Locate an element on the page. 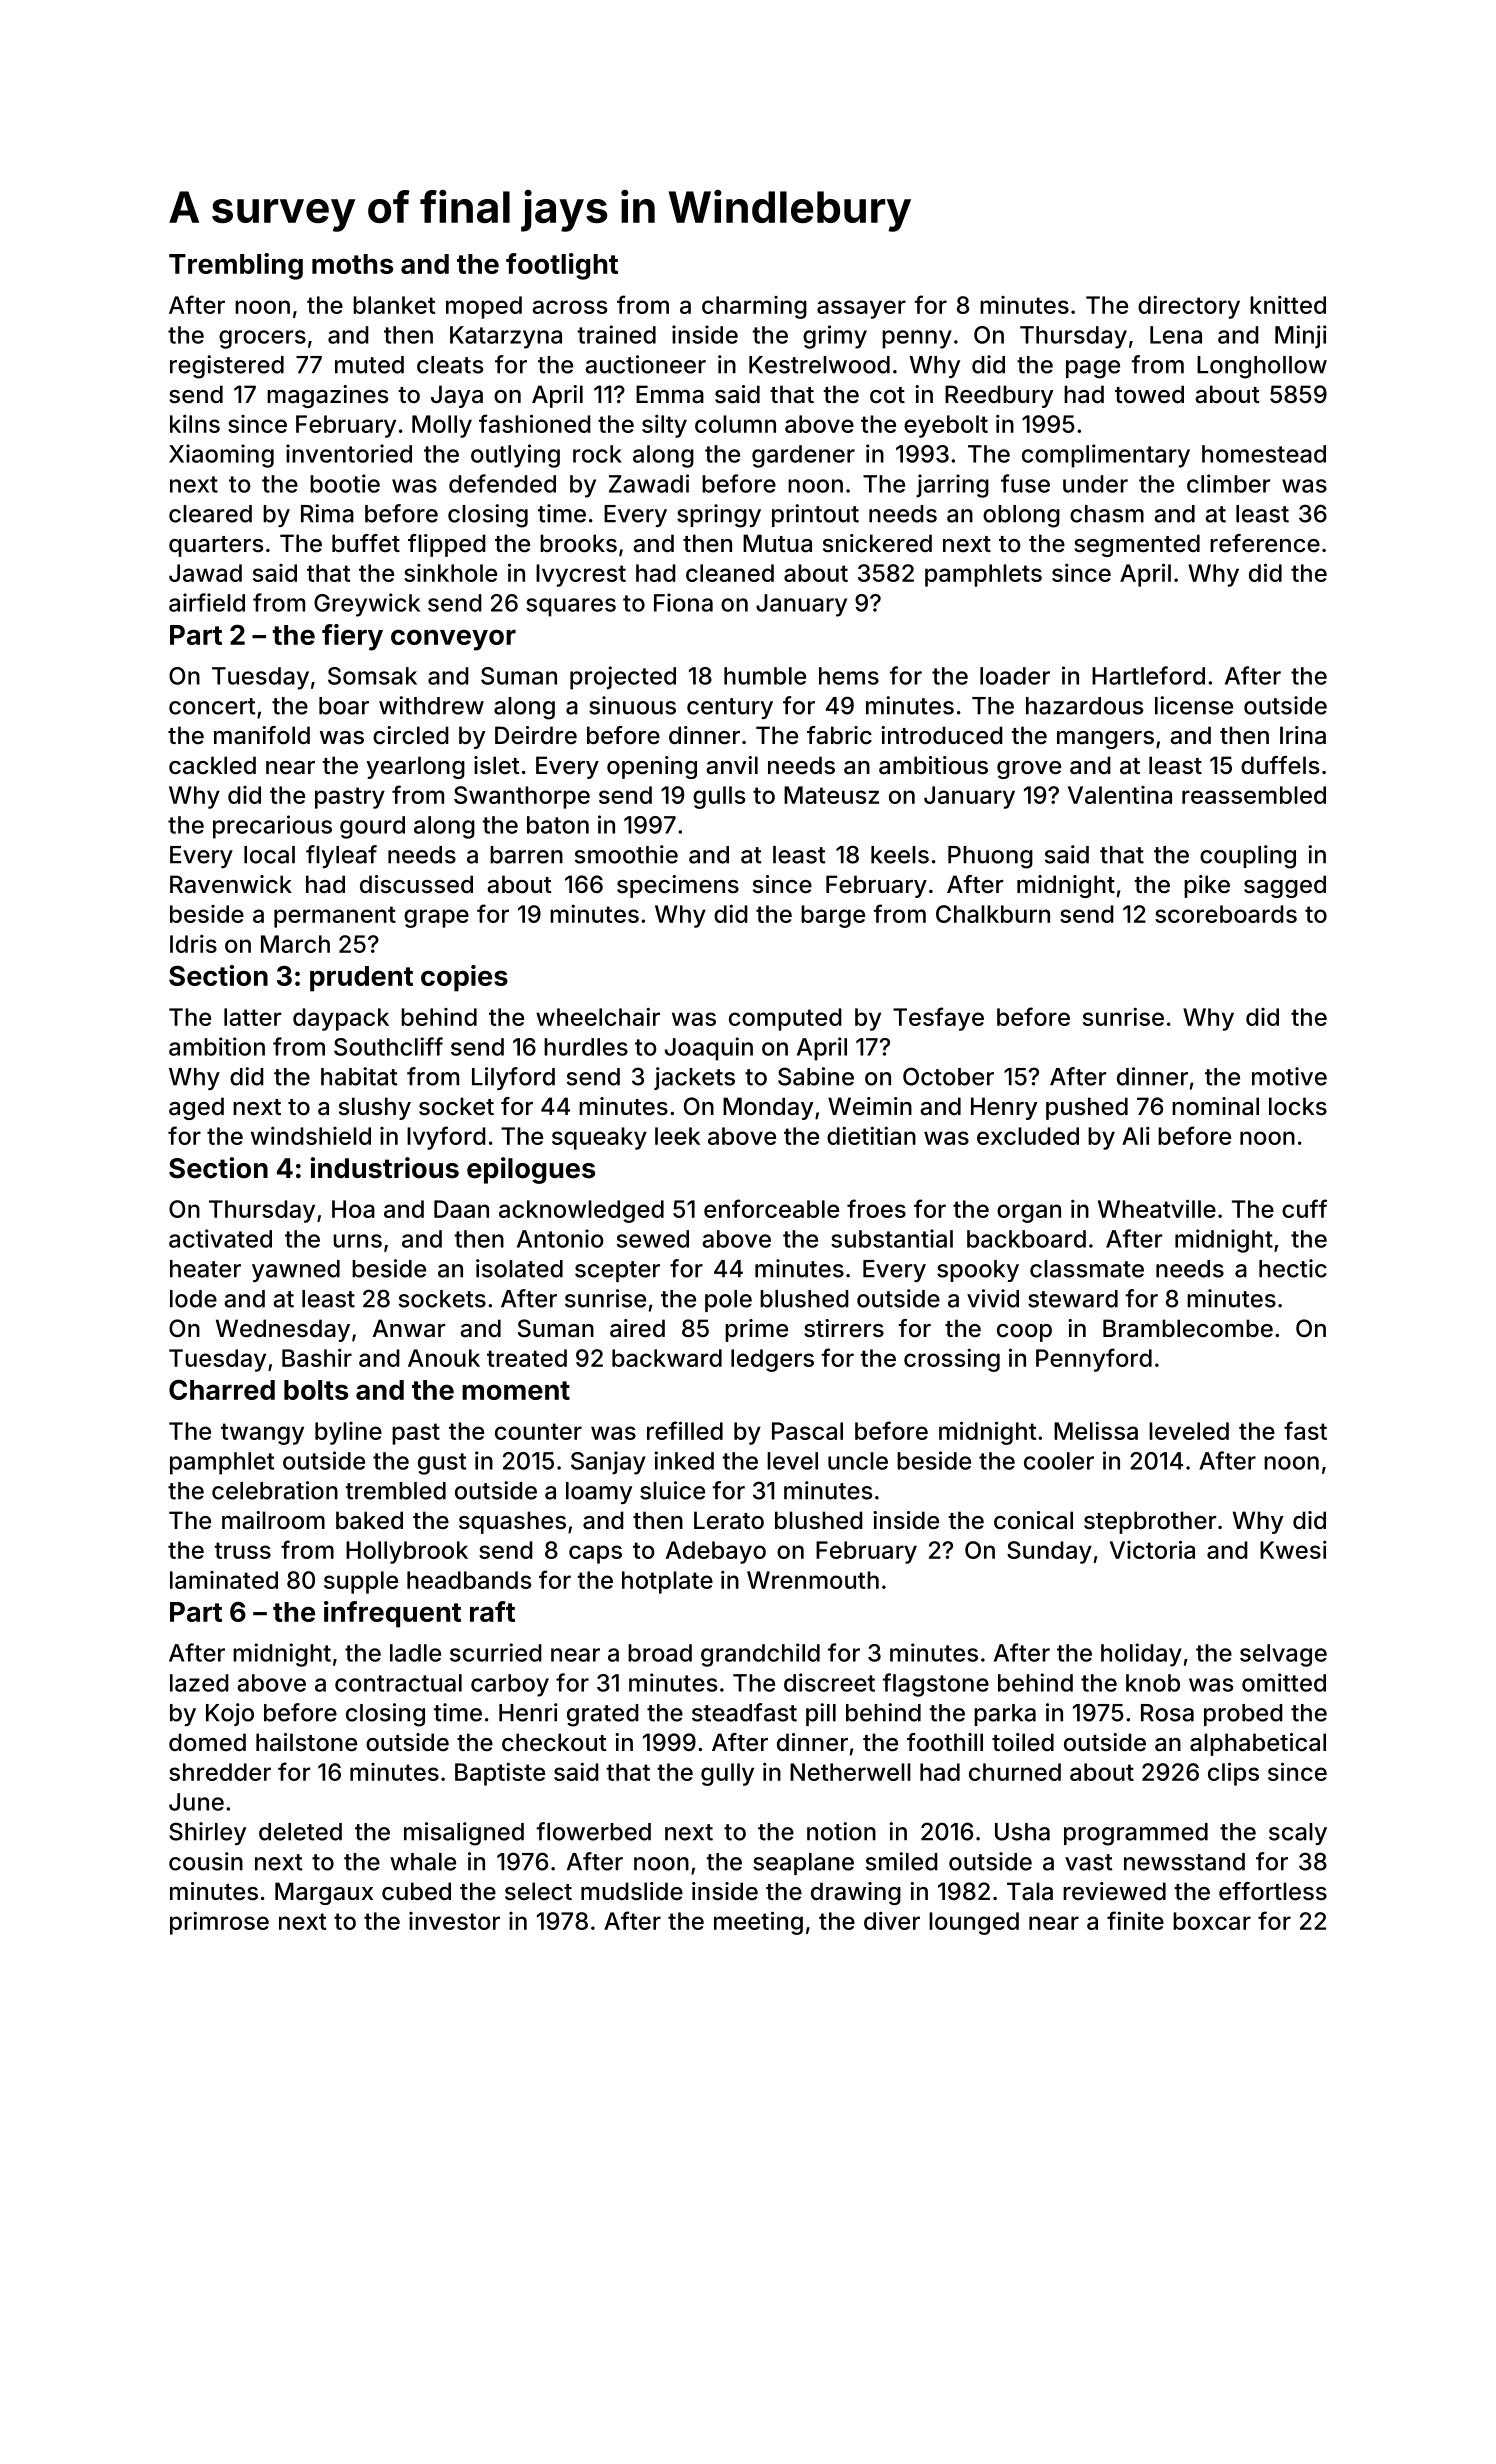 The height and width of the document is (2464, 1496). Somsak is located at coordinates (372, 676).
